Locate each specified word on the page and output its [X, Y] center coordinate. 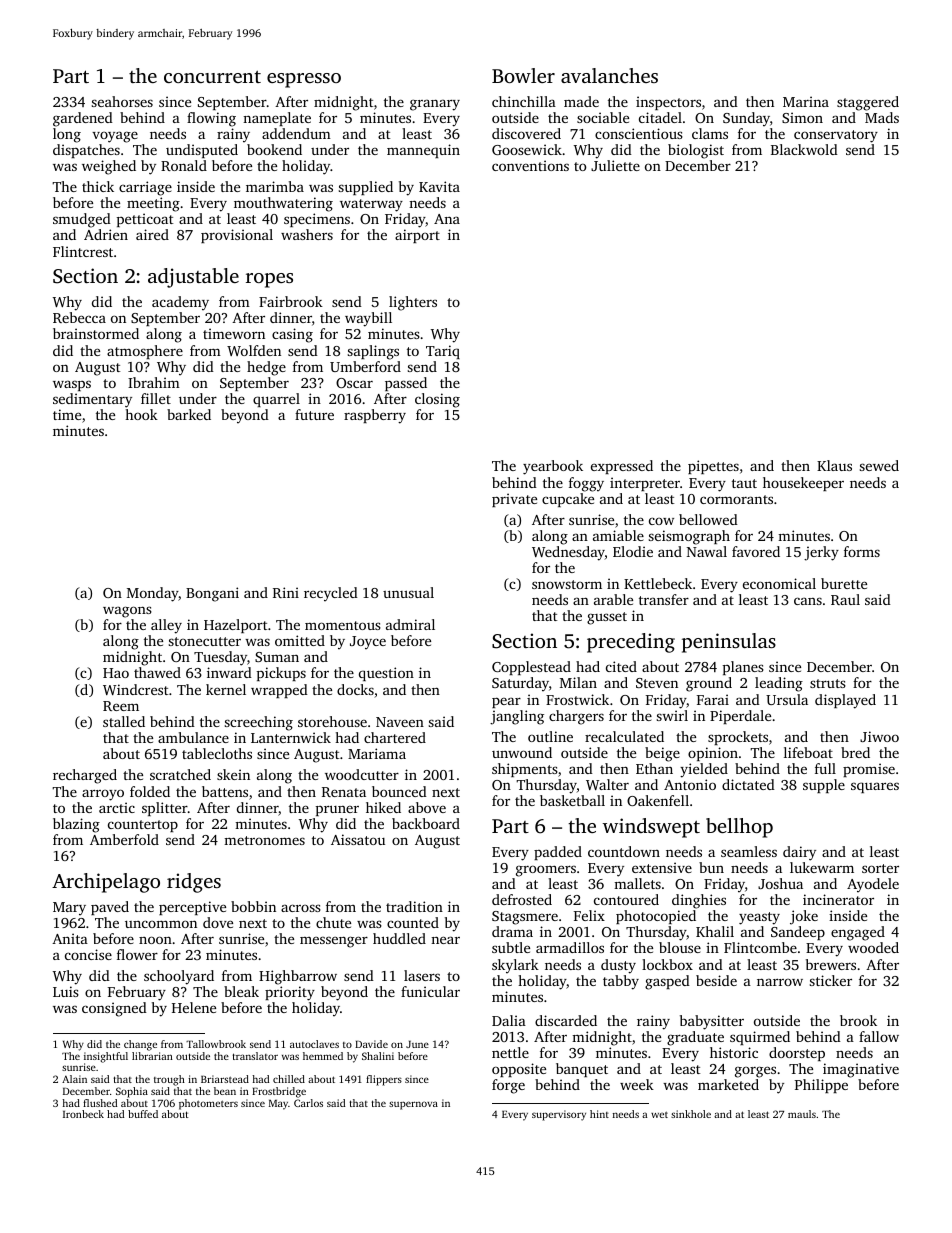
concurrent [212, 77]
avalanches [609, 75]
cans [808, 601]
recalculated [624, 736]
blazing [76, 825]
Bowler [523, 75]
